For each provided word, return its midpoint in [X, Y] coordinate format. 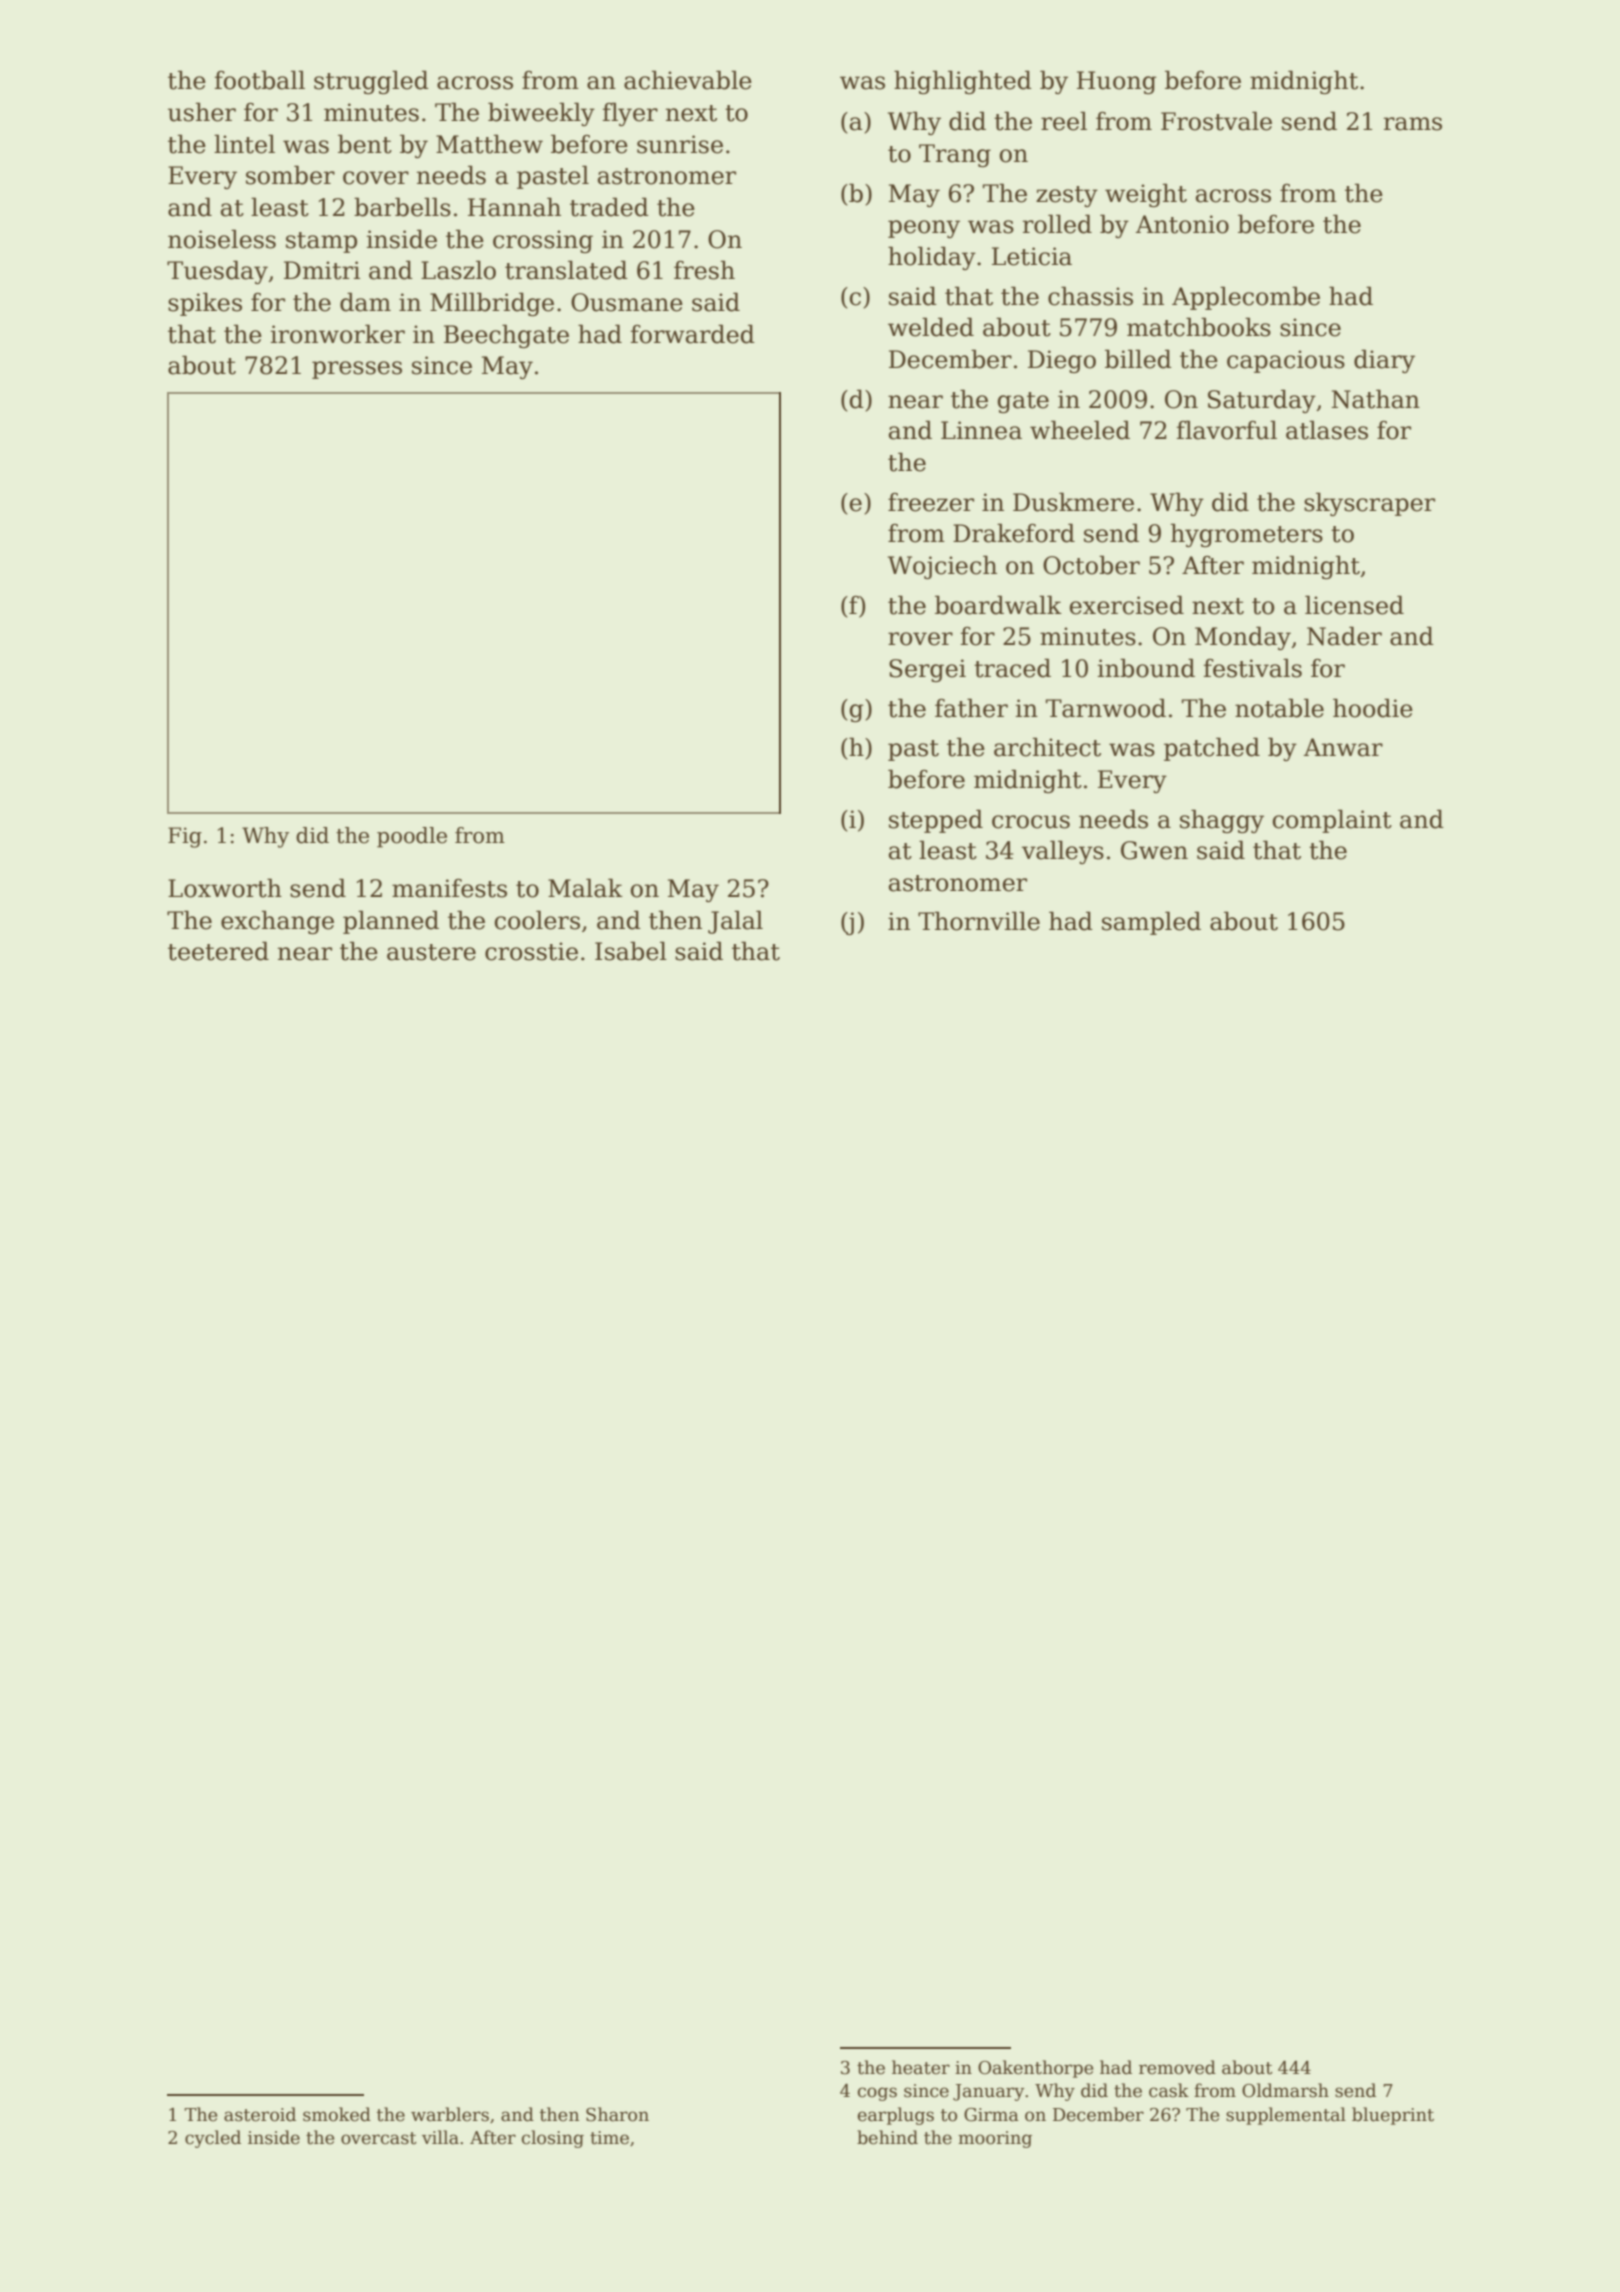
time [609, 2138]
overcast [379, 2138]
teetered [218, 951]
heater [921, 2067]
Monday [1243, 638]
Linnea [981, 430]
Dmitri [322, 270]
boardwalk [998, 605]
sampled [1151, 923]
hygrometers [1247, 535]
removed [1177, 2067]
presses [357, 370]
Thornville [979, 921]
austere [431, 952]
